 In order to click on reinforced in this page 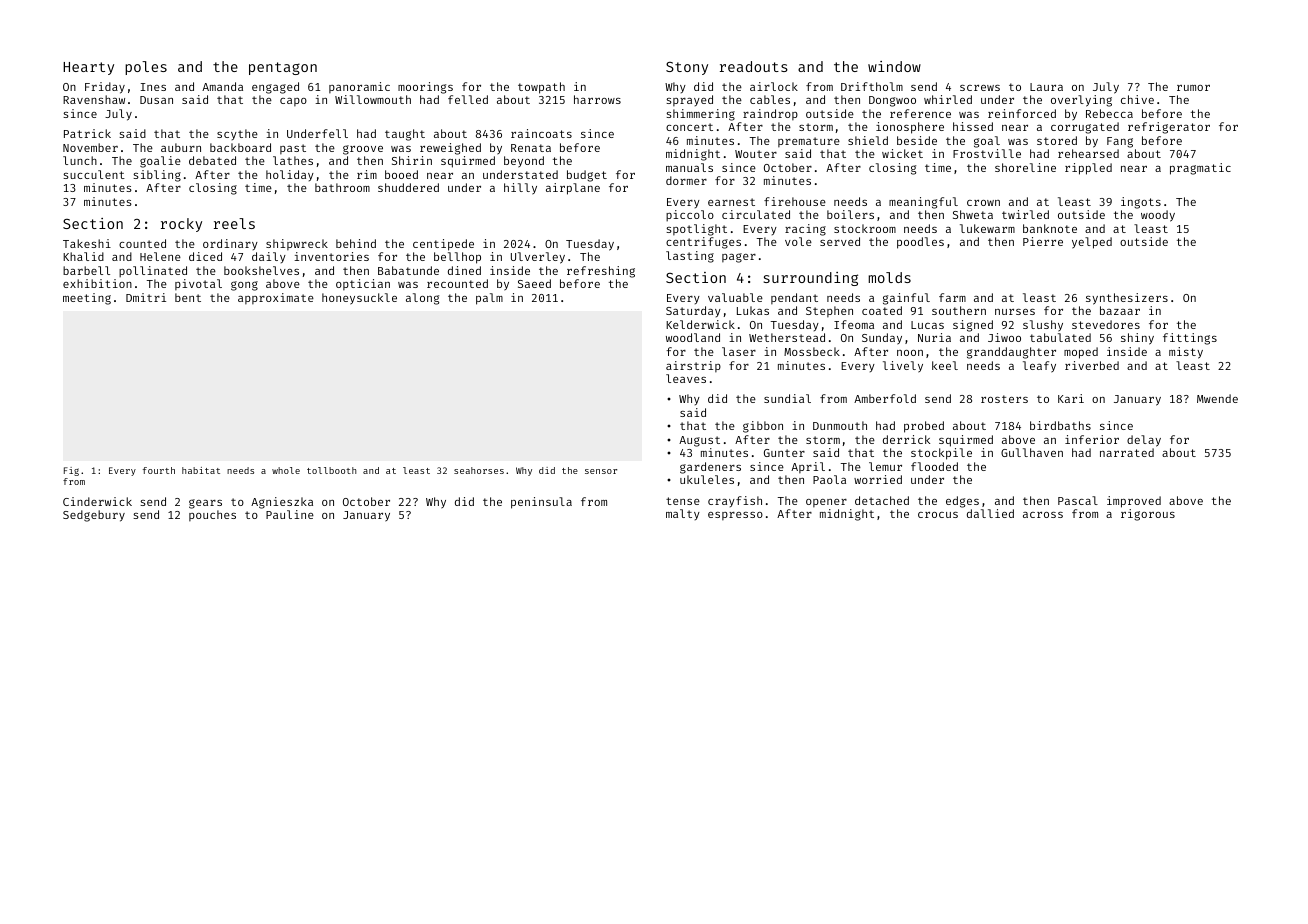, I will do `click(1022, 113)`.
